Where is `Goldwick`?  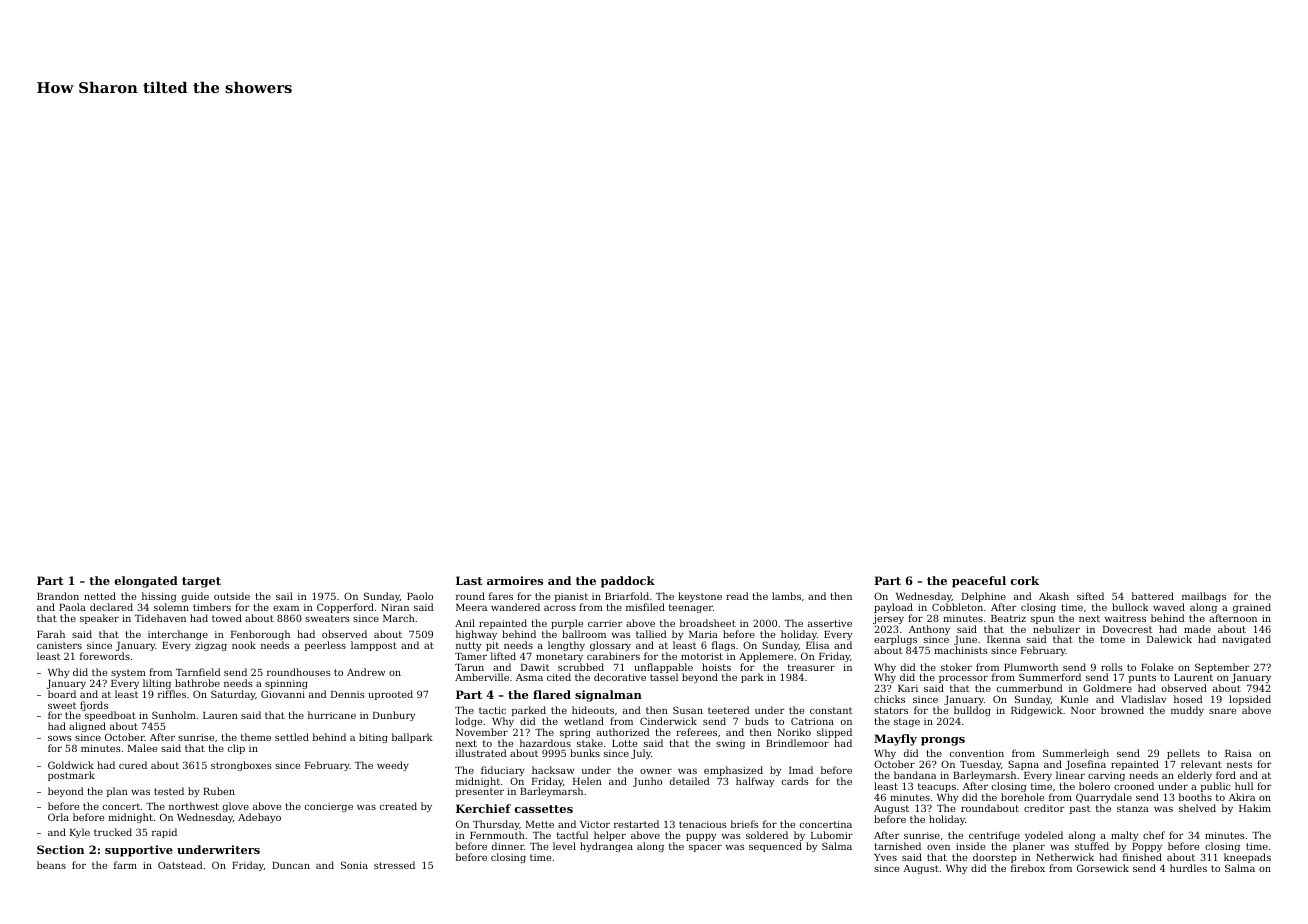 Goldwick is located at coordinates (71, 765).
